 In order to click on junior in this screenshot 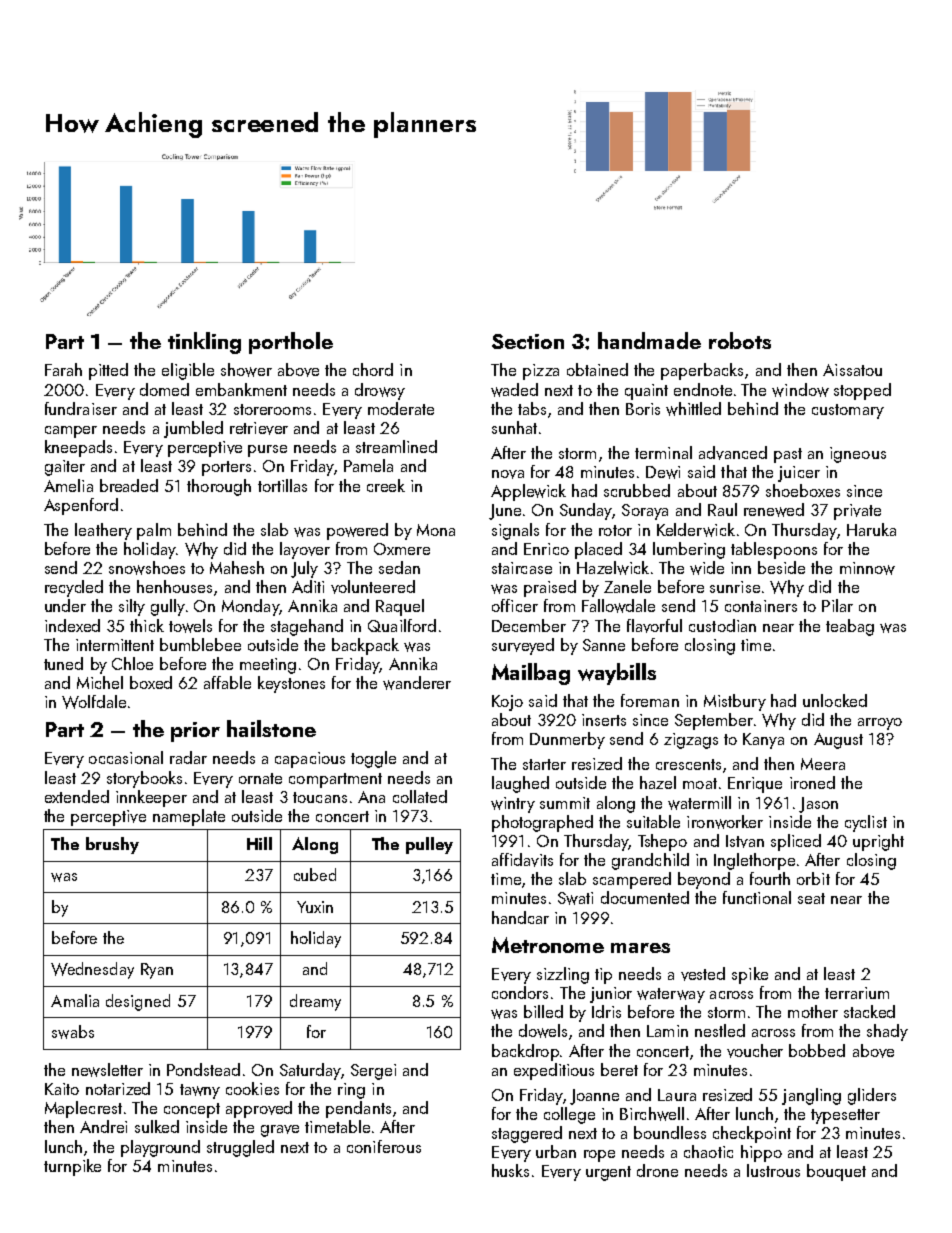, I will do `click(611, 995)`.
